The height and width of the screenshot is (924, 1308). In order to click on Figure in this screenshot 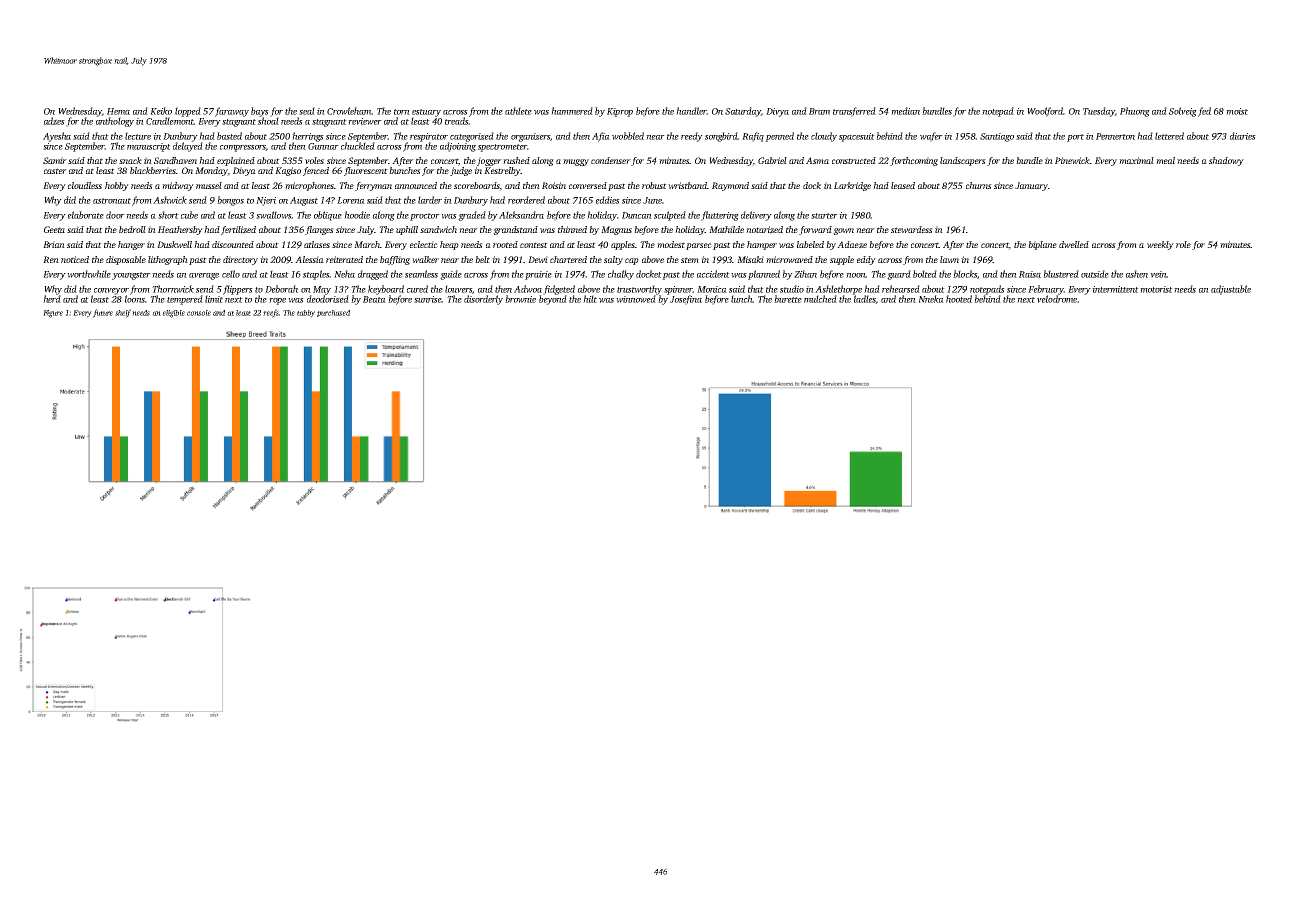, I will do `click(53, 314)`.
